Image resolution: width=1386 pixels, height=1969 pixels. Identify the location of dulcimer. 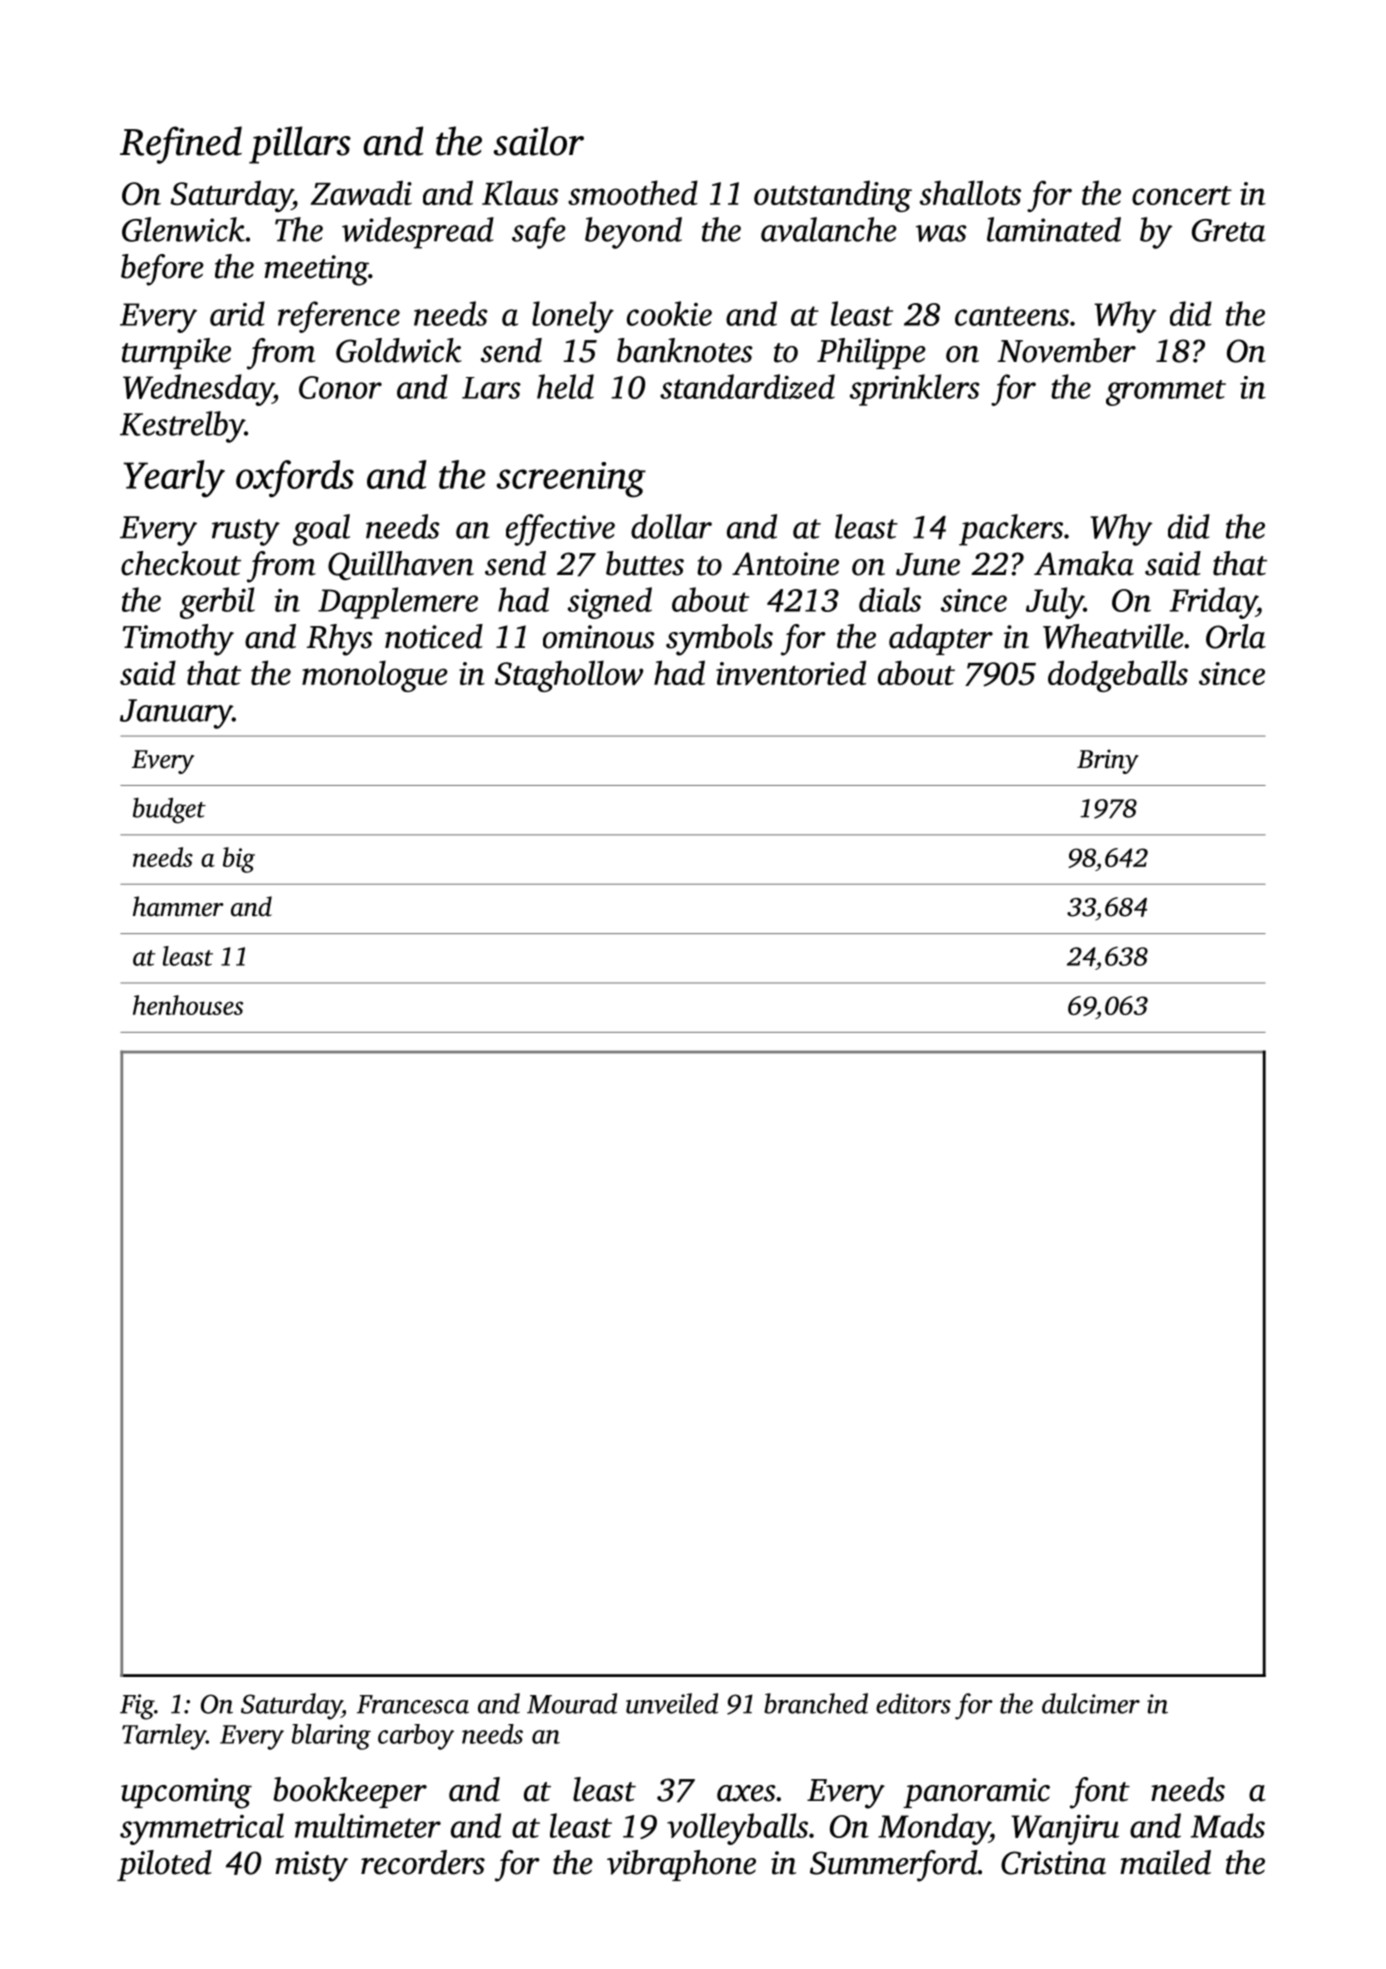
(1091, 1703).
